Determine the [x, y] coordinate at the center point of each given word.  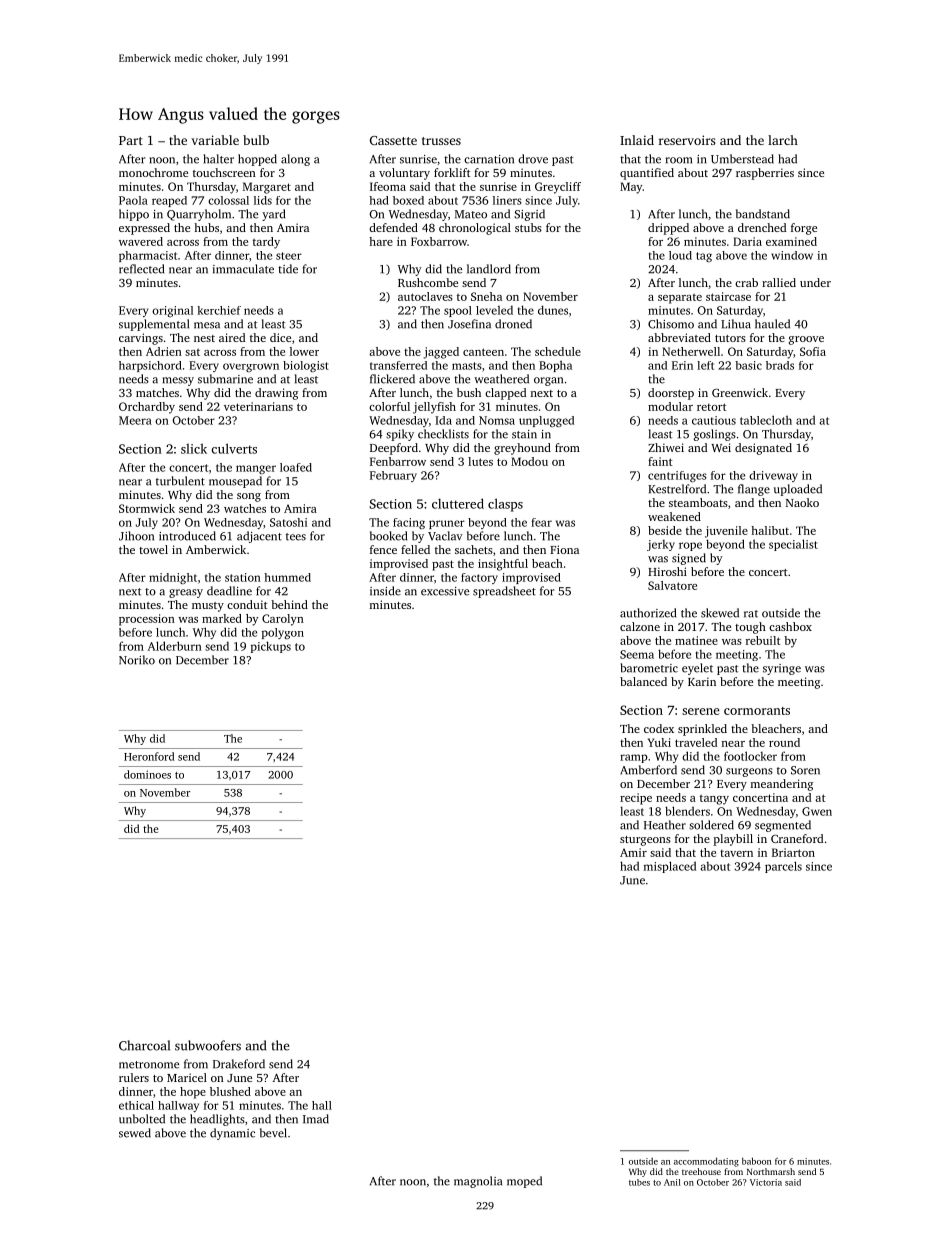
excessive [445, 591]
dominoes [147, 774]
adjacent [259, 537]
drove [533, 159]
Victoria [766, 1182]
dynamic [232, 1134]
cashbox [790, 626]
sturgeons [645, 841]
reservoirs [687, 140]
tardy [266, 243]
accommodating [706, 1162]
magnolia [478, 1182]
